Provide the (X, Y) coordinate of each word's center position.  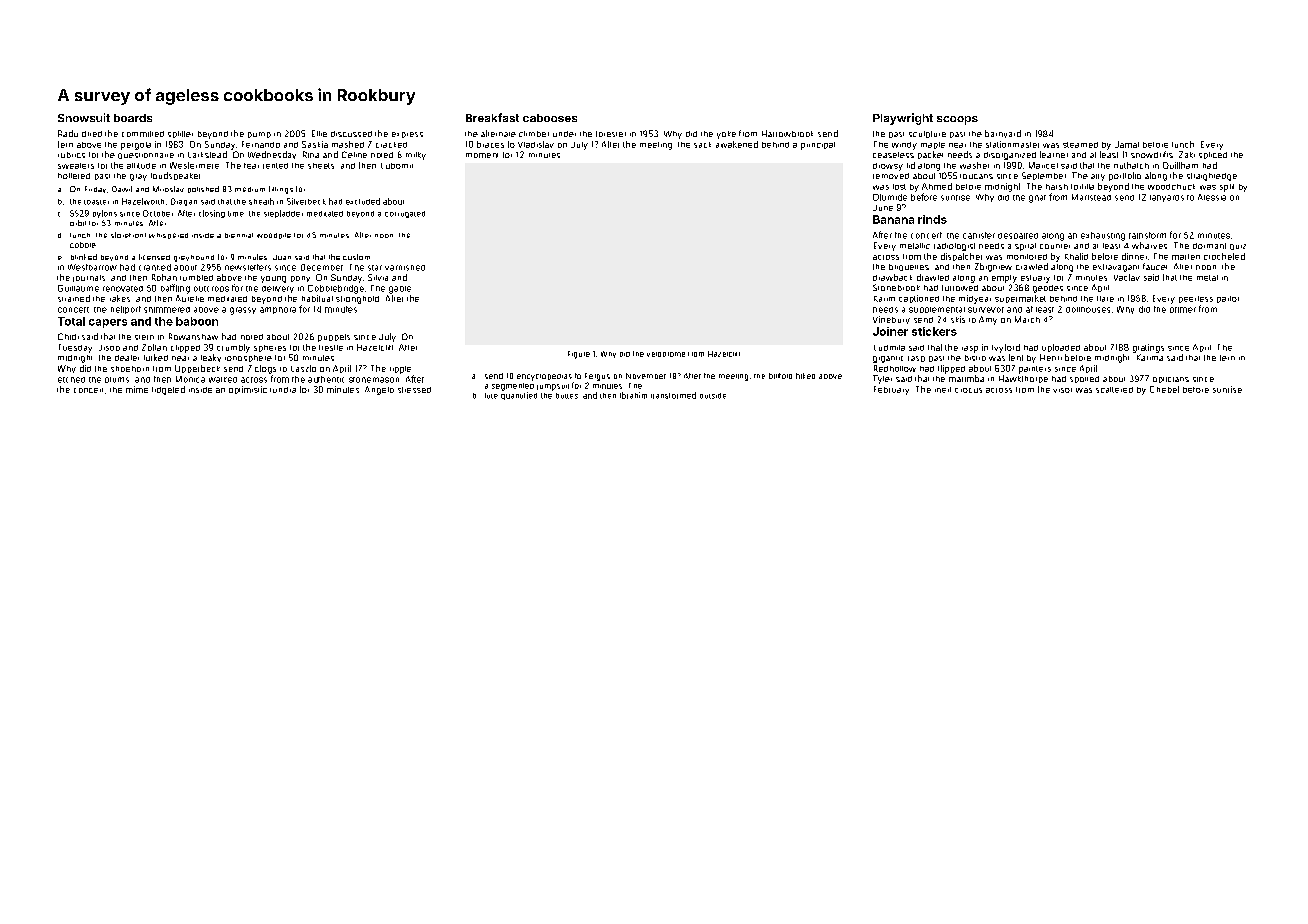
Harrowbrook (787, 133)
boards (133, 118)
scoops (957, 120)
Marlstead (1091, 197)
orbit (78, 223)
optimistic (248, 390)
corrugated (405, 214)
